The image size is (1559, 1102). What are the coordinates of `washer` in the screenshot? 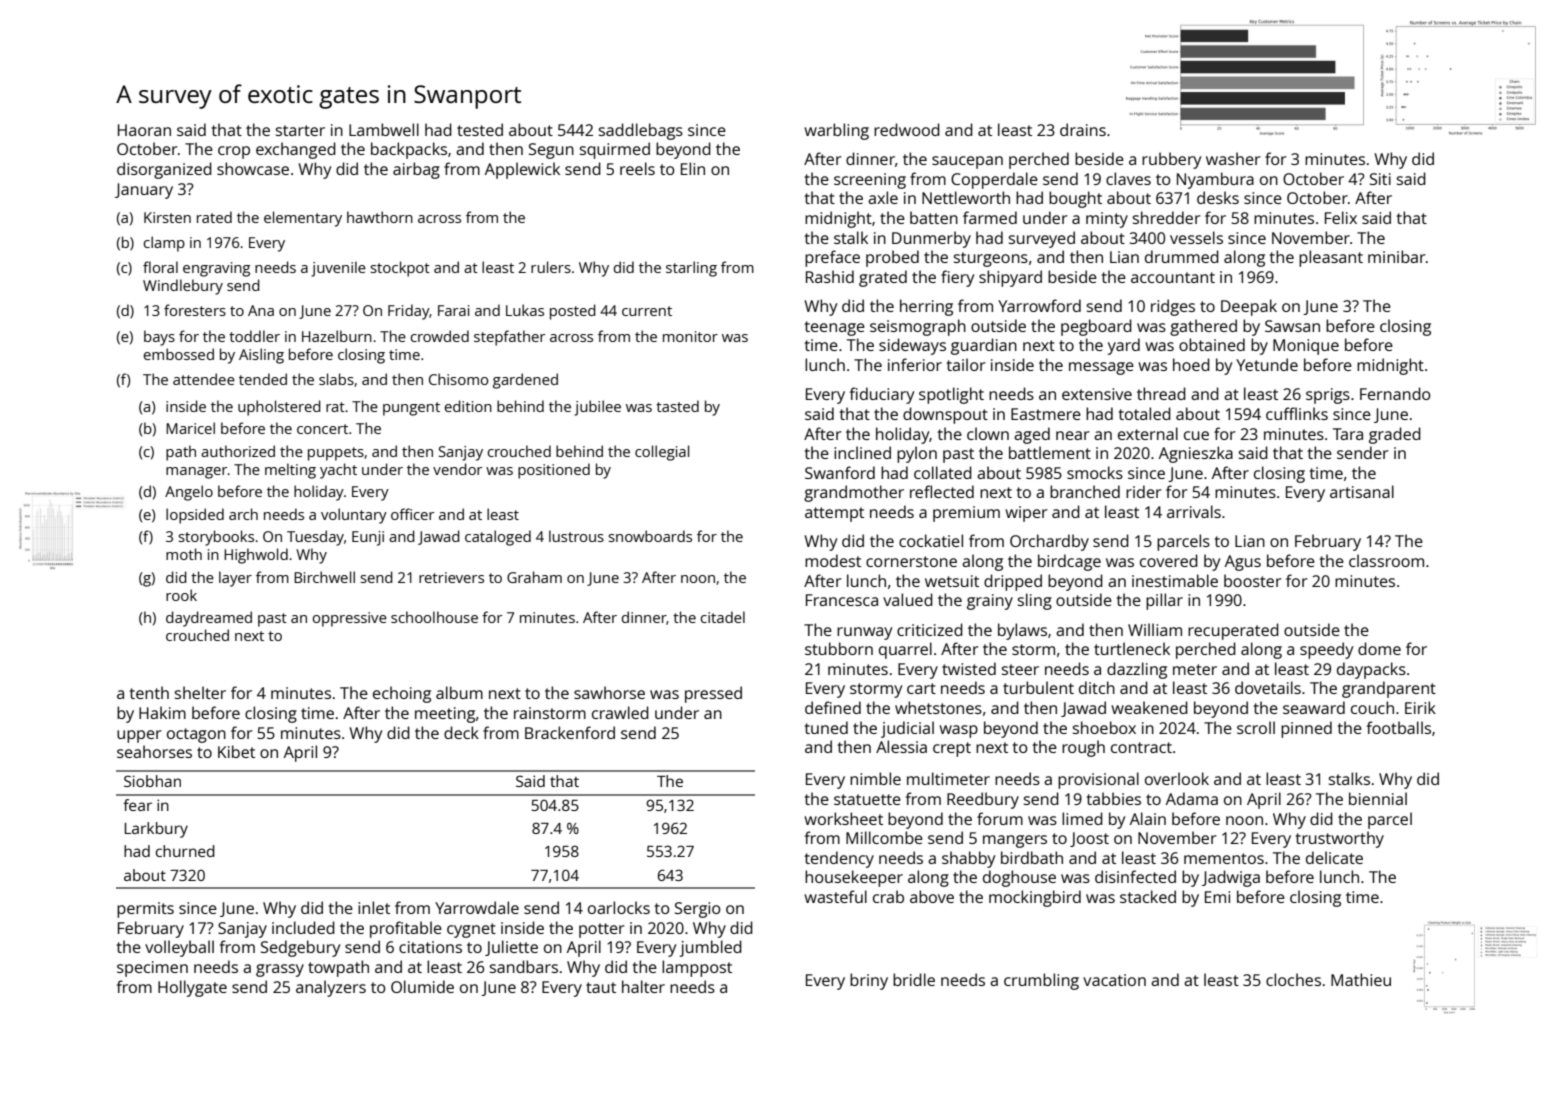 It's located at (1233, 158).
